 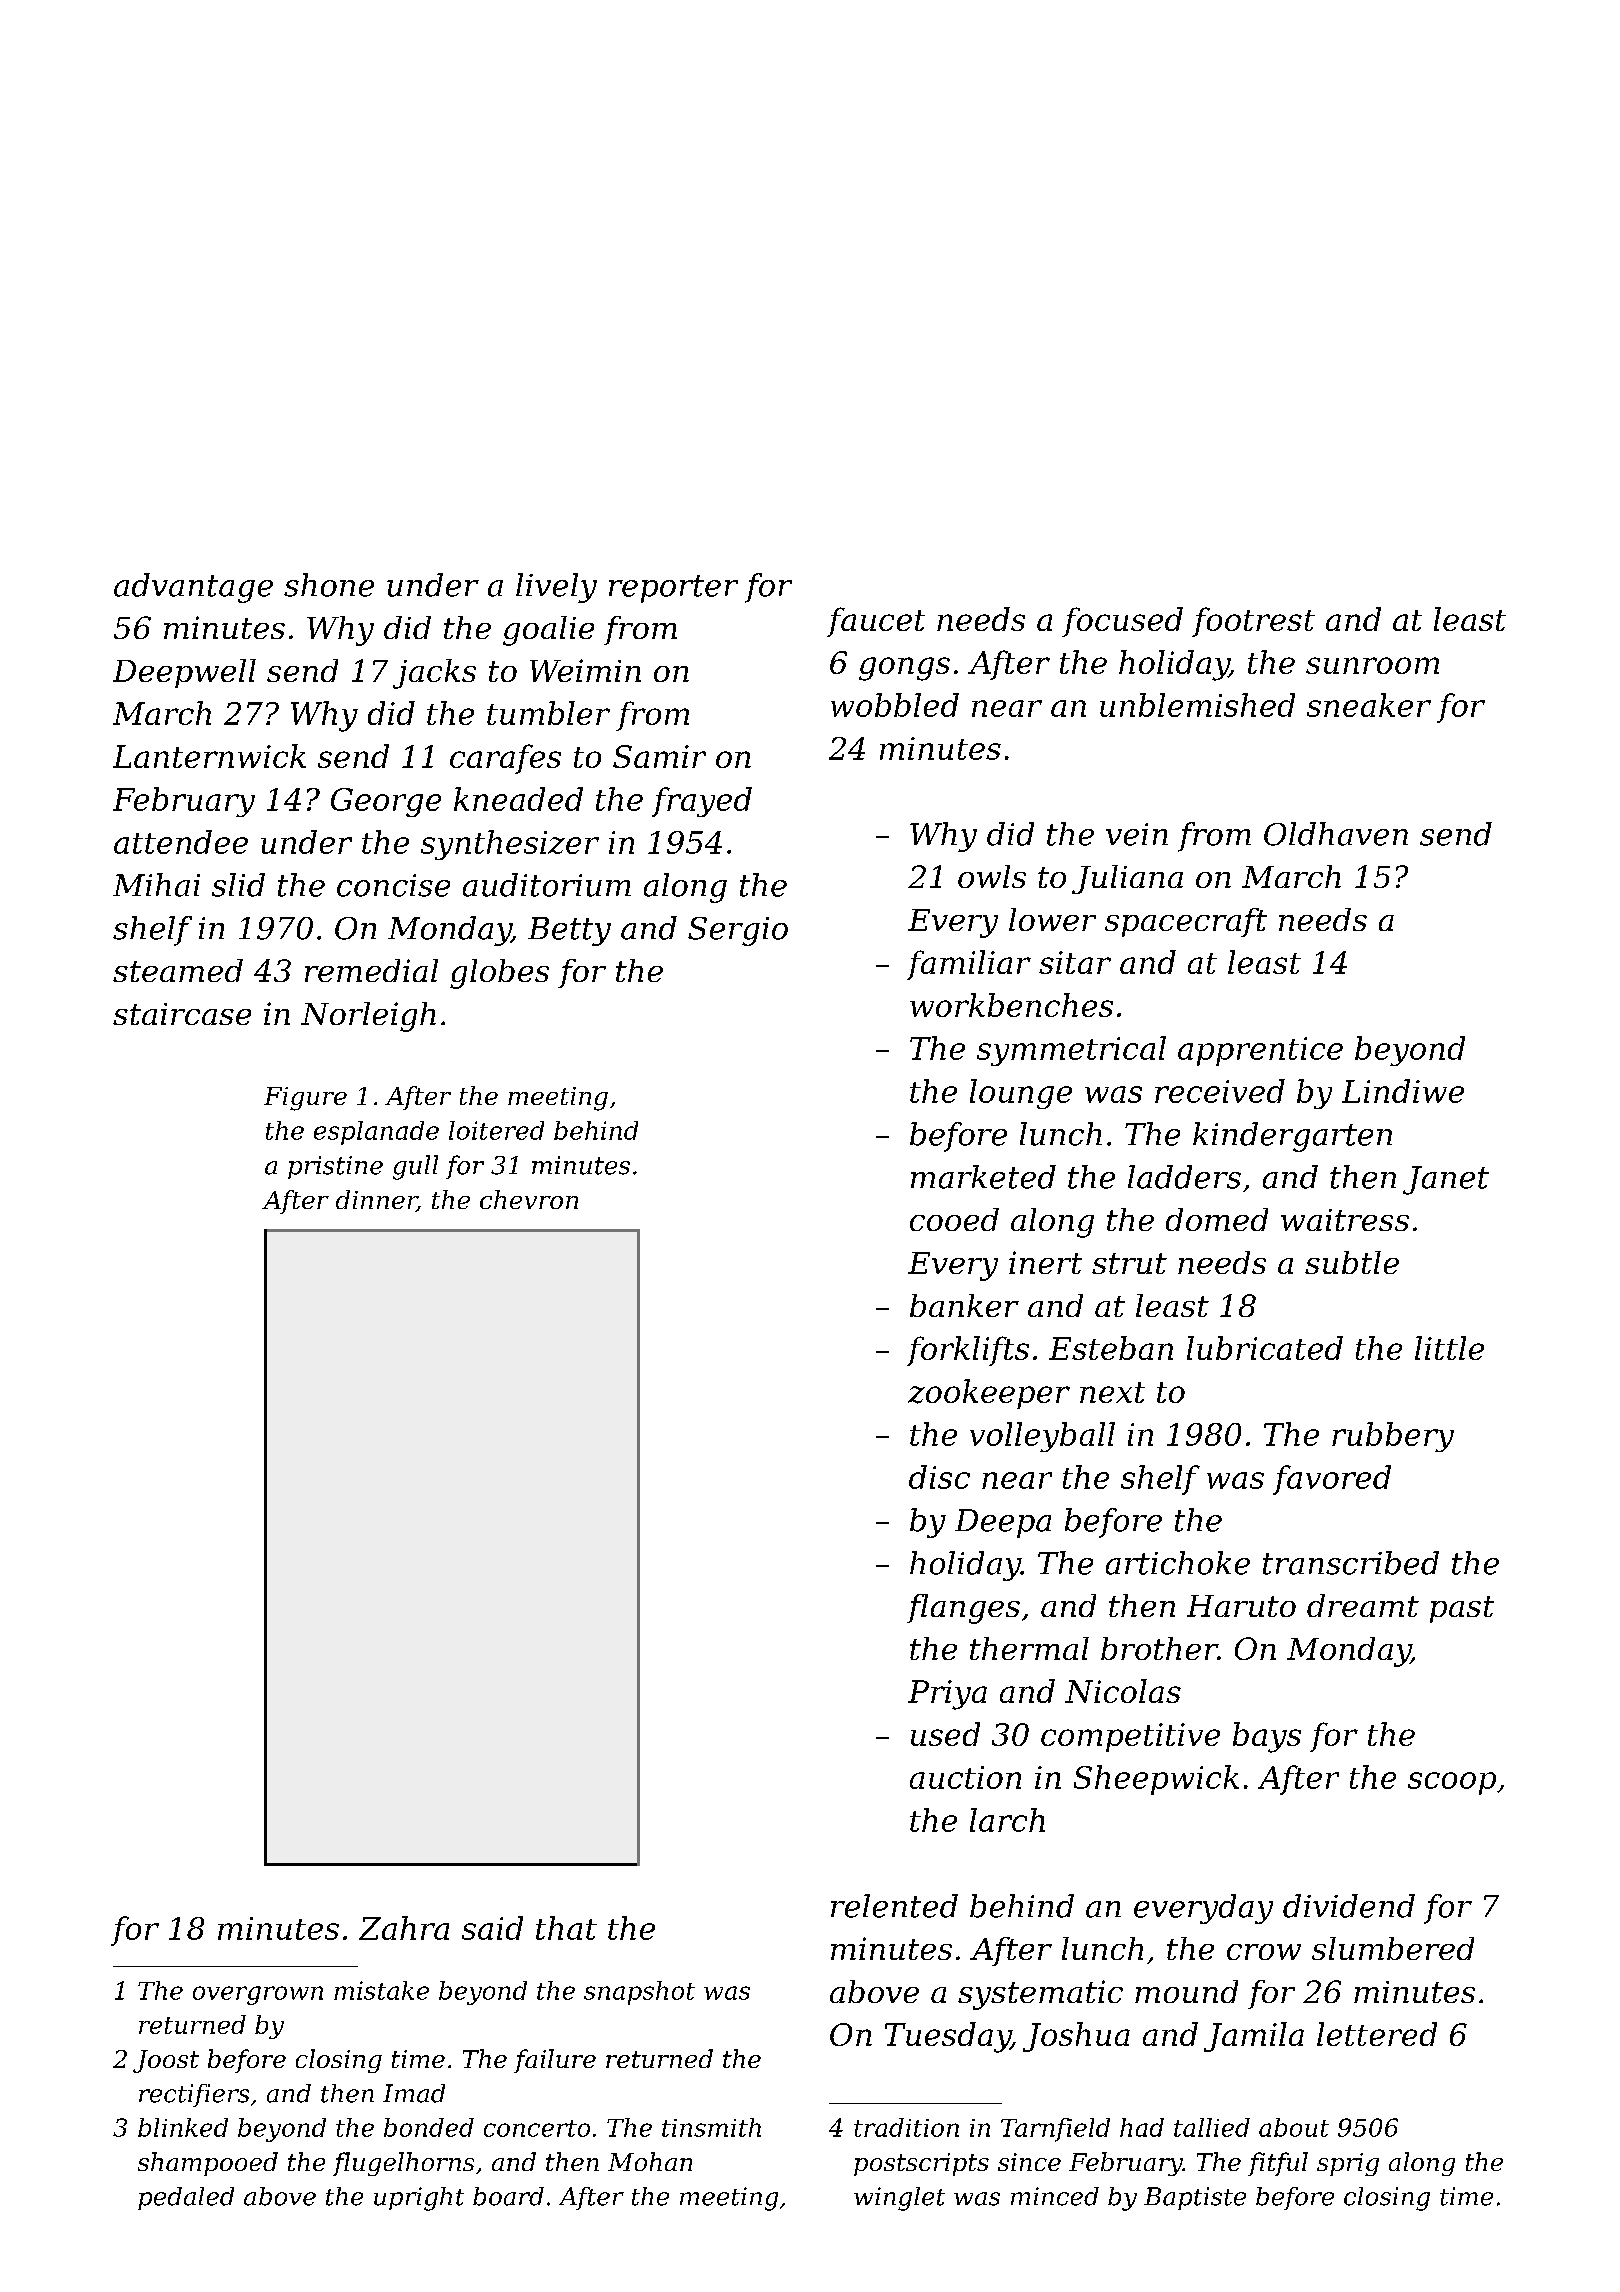 What do you see at coordinates (193, 588) in the screenshot?
I see `advantage` at bounding box center [193, 588].
